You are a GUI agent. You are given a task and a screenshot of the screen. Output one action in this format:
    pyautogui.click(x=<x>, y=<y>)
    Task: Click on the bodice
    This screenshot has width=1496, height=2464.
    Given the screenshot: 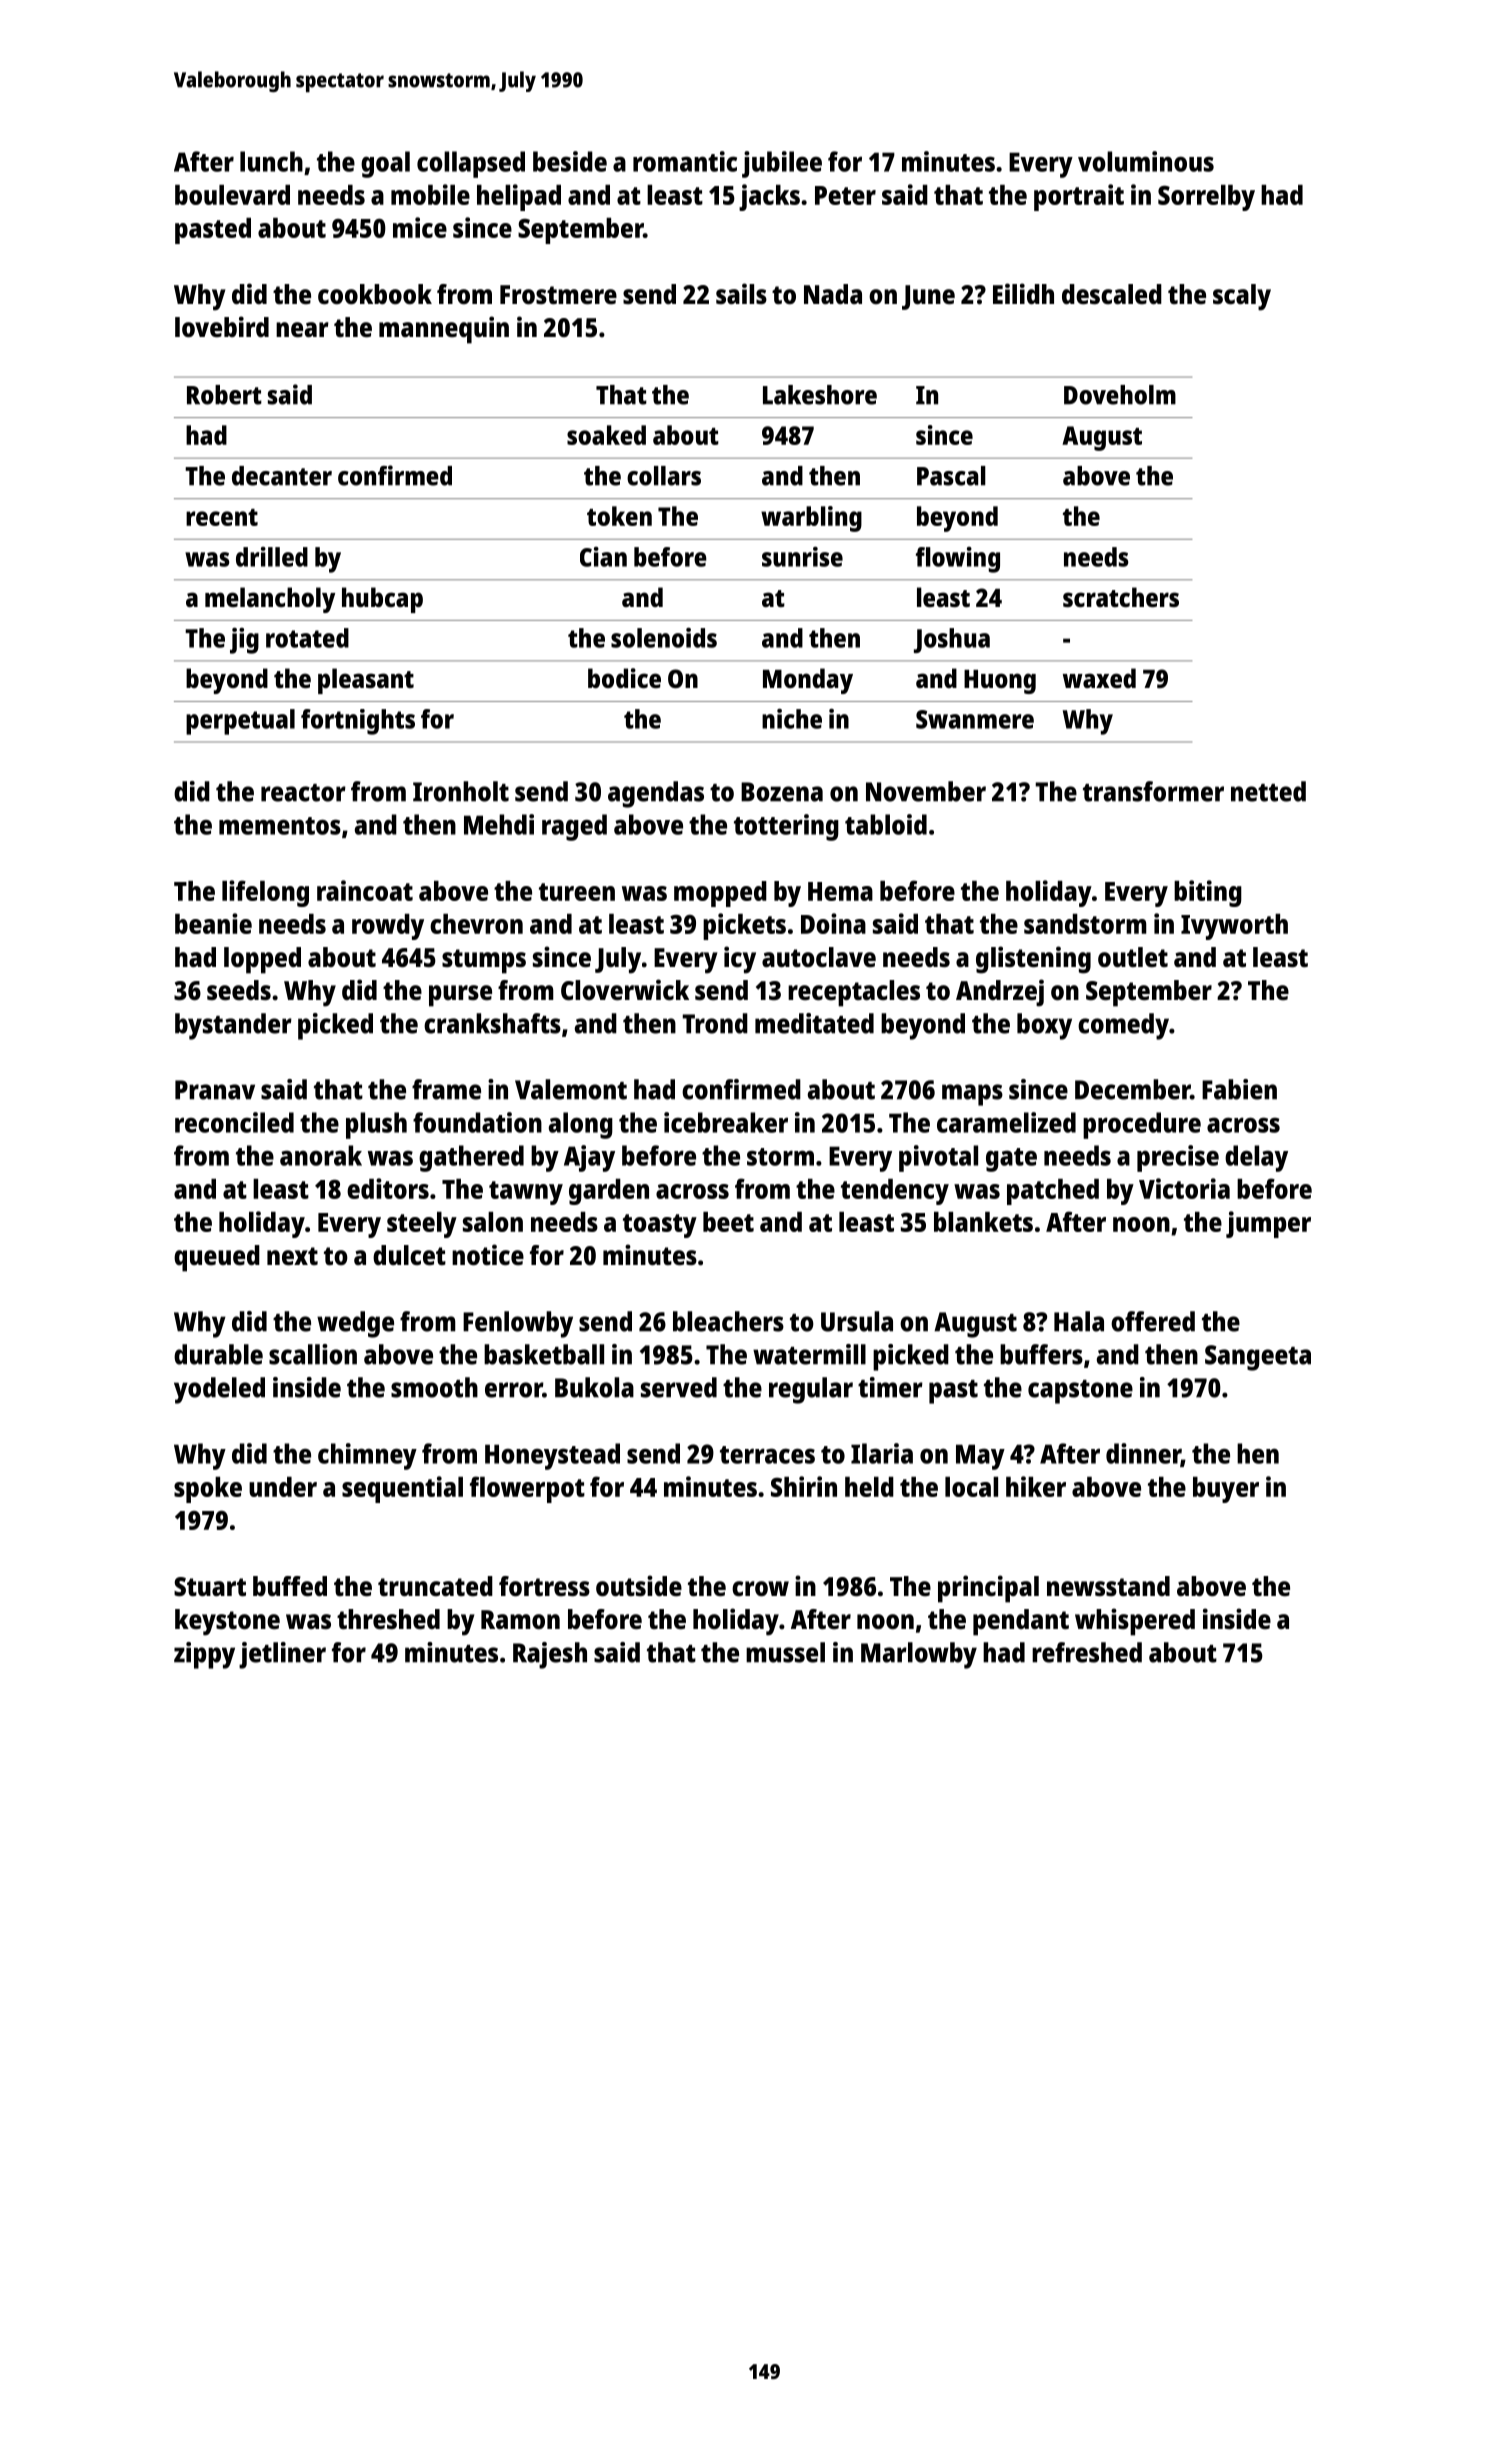 What is the action you would take?
    pyautogui.click(x=624, y=678)
